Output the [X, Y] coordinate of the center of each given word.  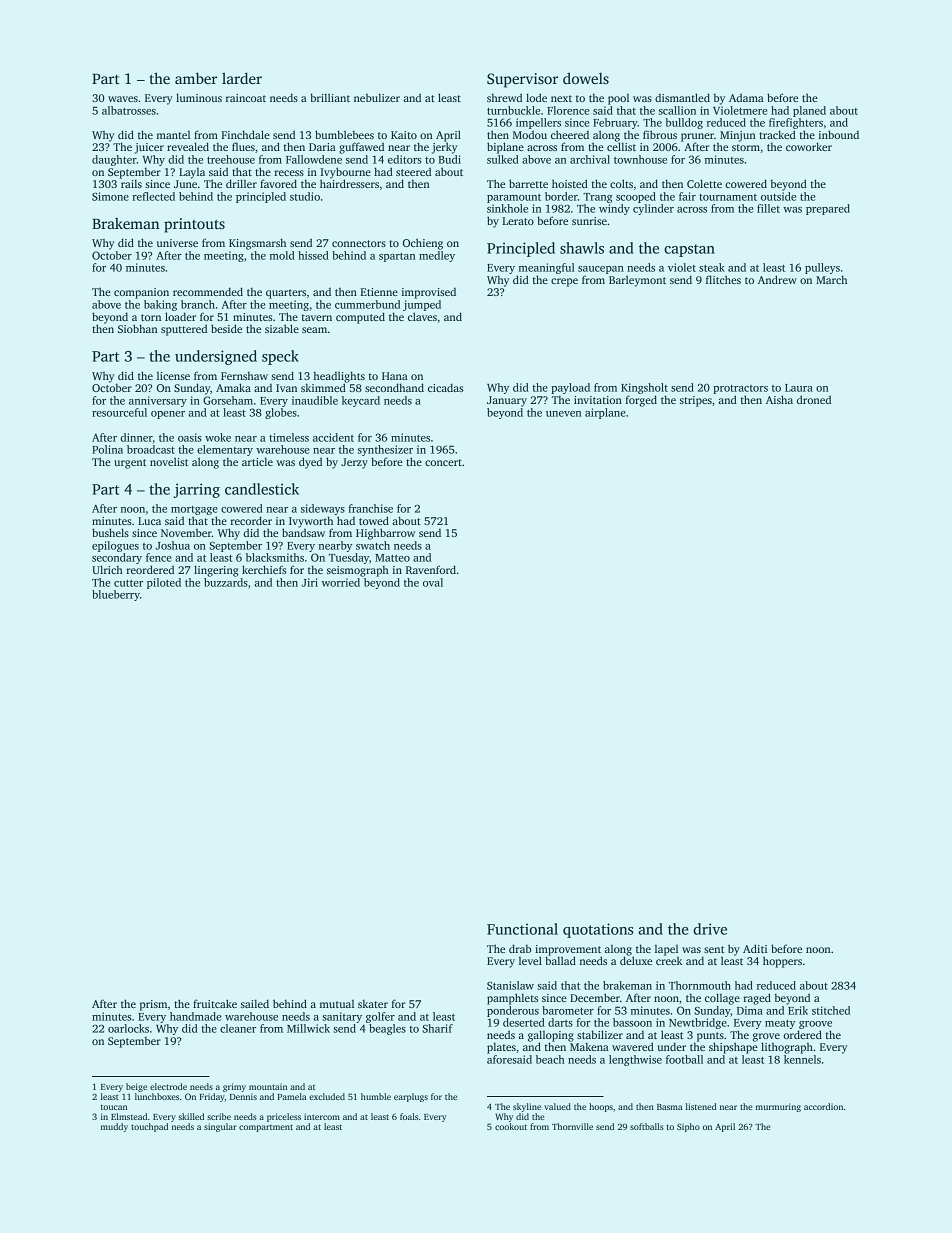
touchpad [149, 1127]
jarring [197, 490]
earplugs [411, 1097]
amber [196, 78]
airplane [605, 413]
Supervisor [522, 80]
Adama [746, 97]
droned [814, 399]
